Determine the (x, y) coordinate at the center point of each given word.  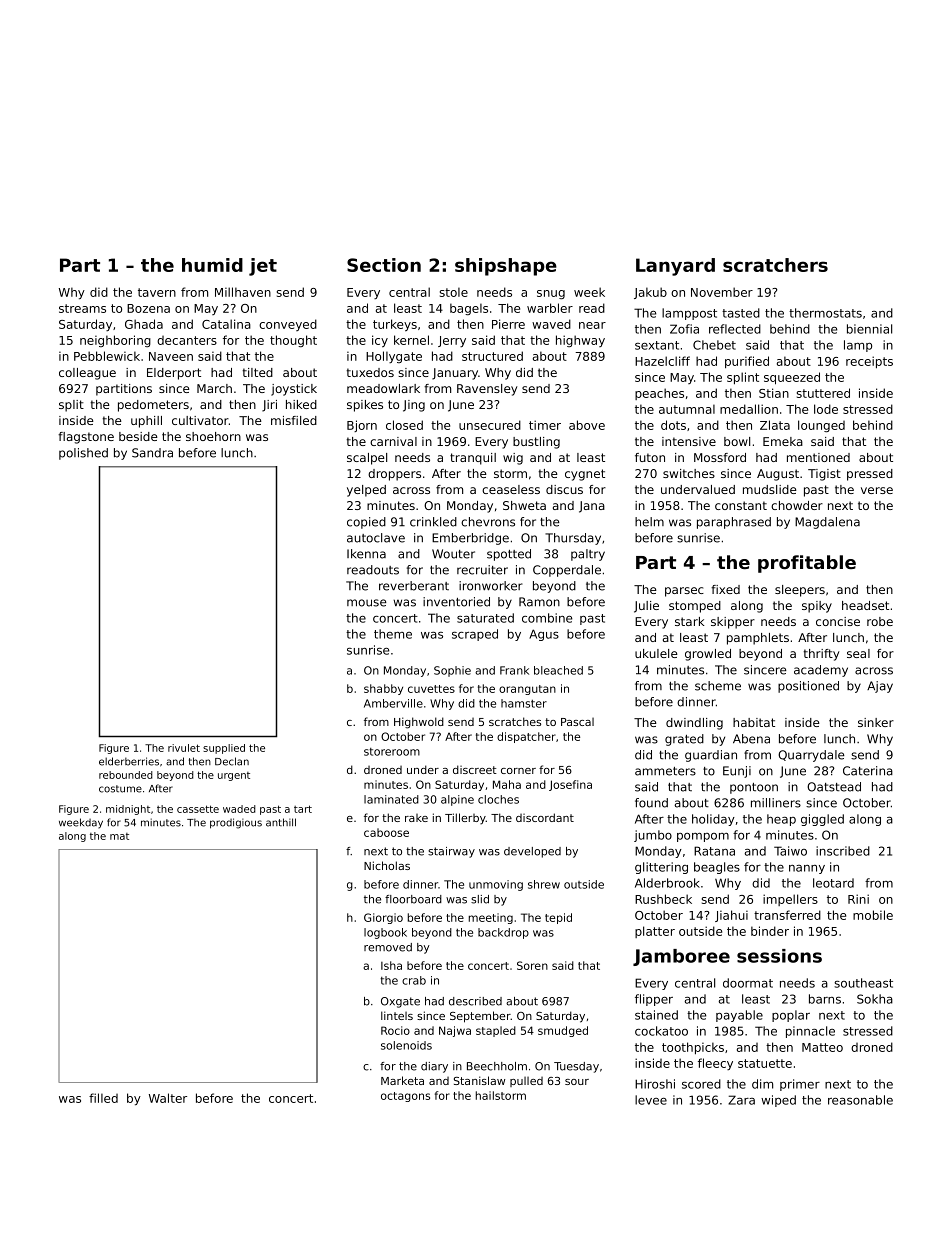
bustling (536, 443)
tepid (558, 918)
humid (212, 265)
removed (388, 947)
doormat (748, 983)
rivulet (184, 748)
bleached (558, 670)
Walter (168, 1098)
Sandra (152, 453)
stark (689, 621)
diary (434, 1067)
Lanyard (675, 267)
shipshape (506, 267)
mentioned (818, 457)
